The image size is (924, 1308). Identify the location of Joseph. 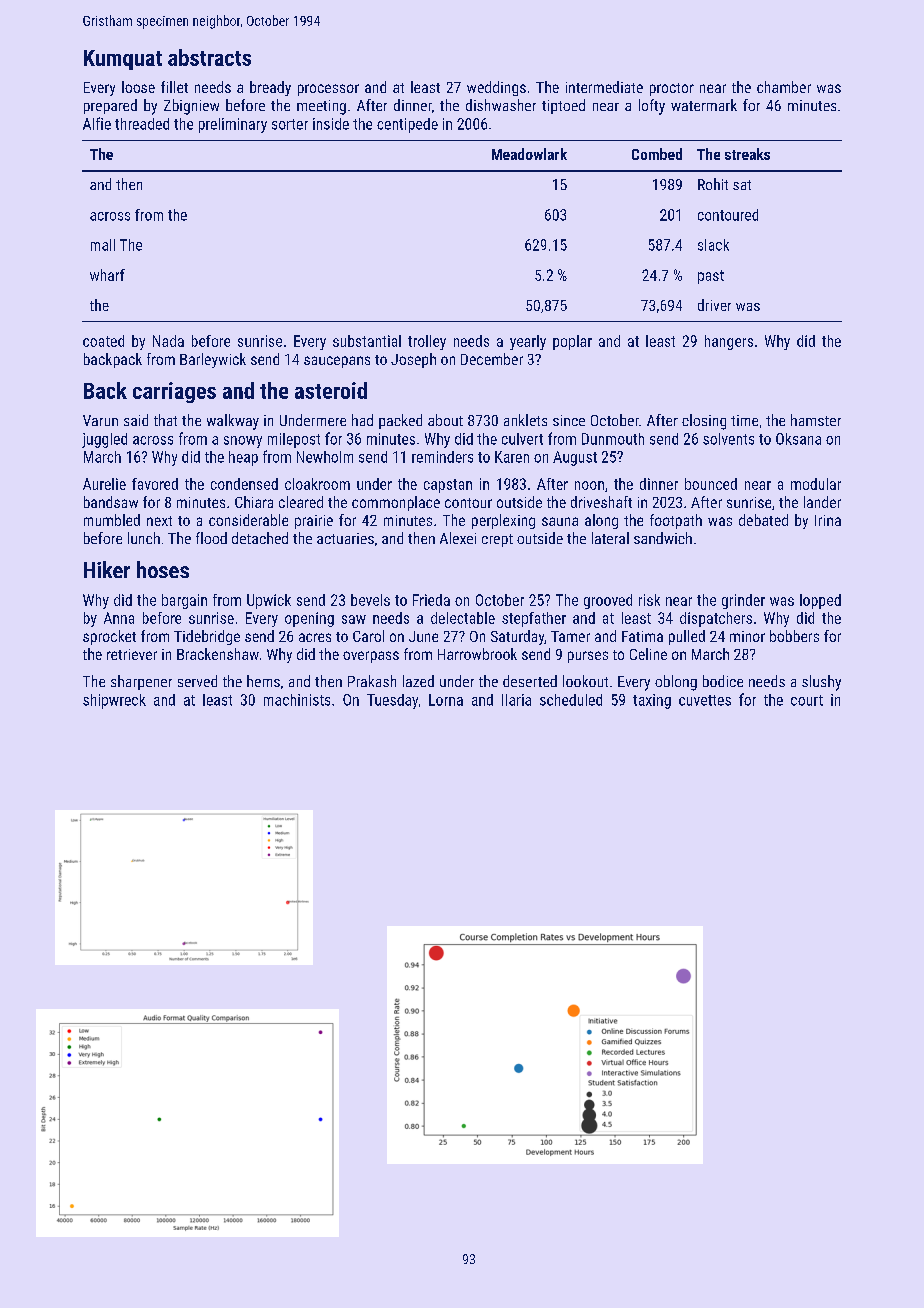
(413, 360).
